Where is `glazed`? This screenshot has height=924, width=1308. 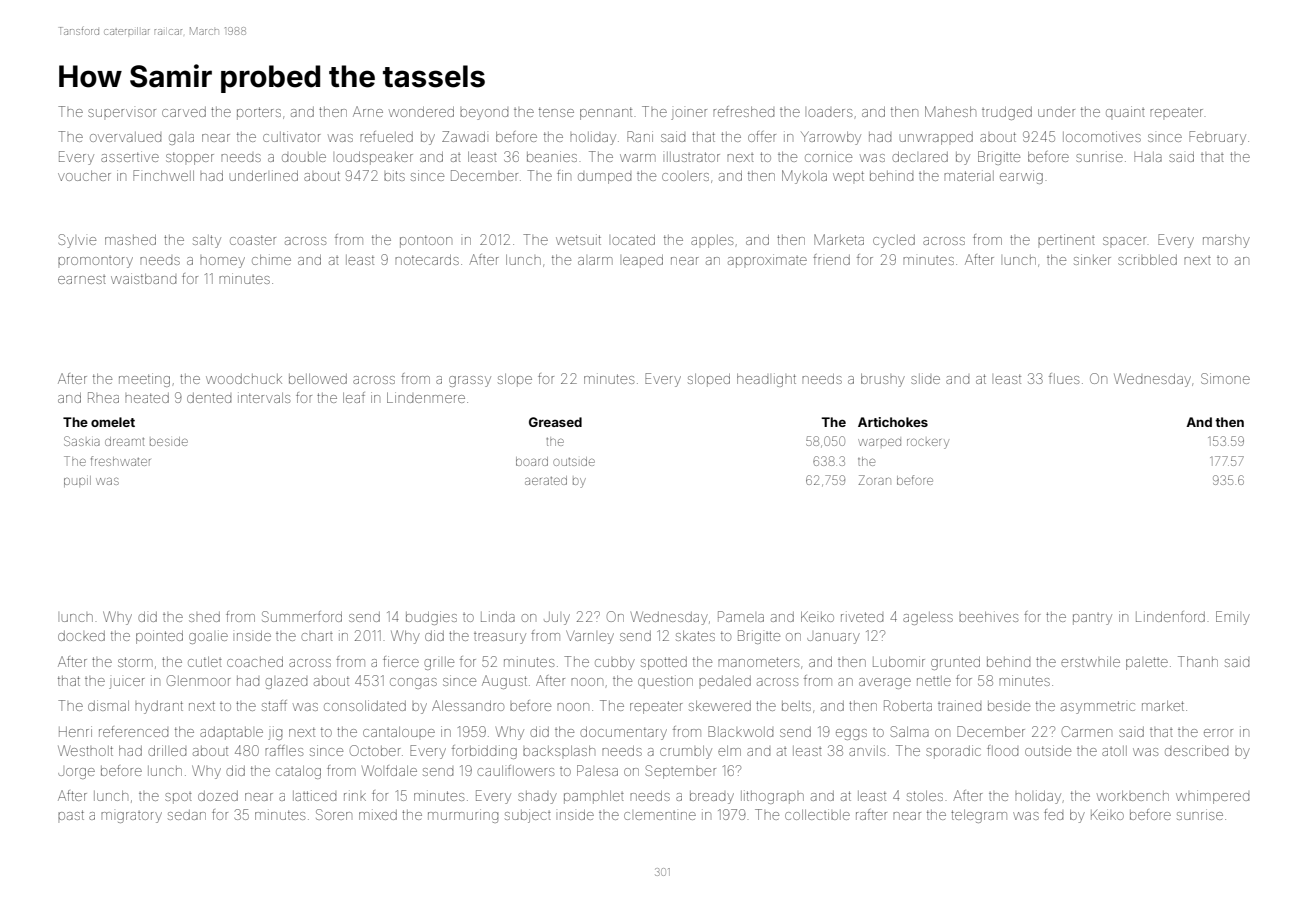 glazed is located at coordinates (286, 683).
